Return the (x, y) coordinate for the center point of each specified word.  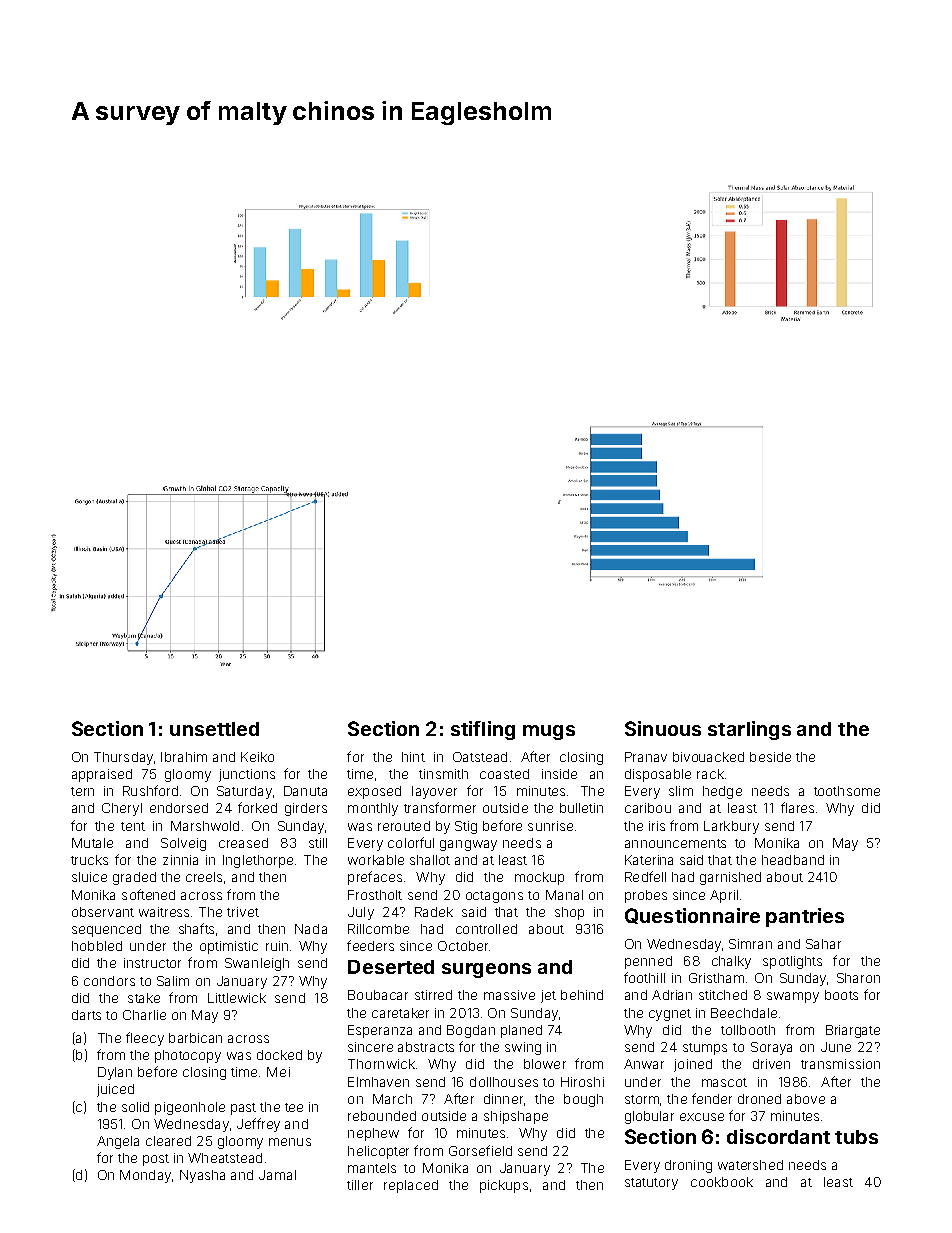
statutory (651, 1184)
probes (646, 896)
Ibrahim (184, 757)
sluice (89, 877)
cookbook (722, 1182)
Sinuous (663, 728)
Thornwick (381, 1064)
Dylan (115, 1073)
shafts (196, 928)
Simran (750, 944)
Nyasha (202, 1176)
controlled (486, 929)
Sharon (858, 978)
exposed (374, 792)
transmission (840, 1064)
